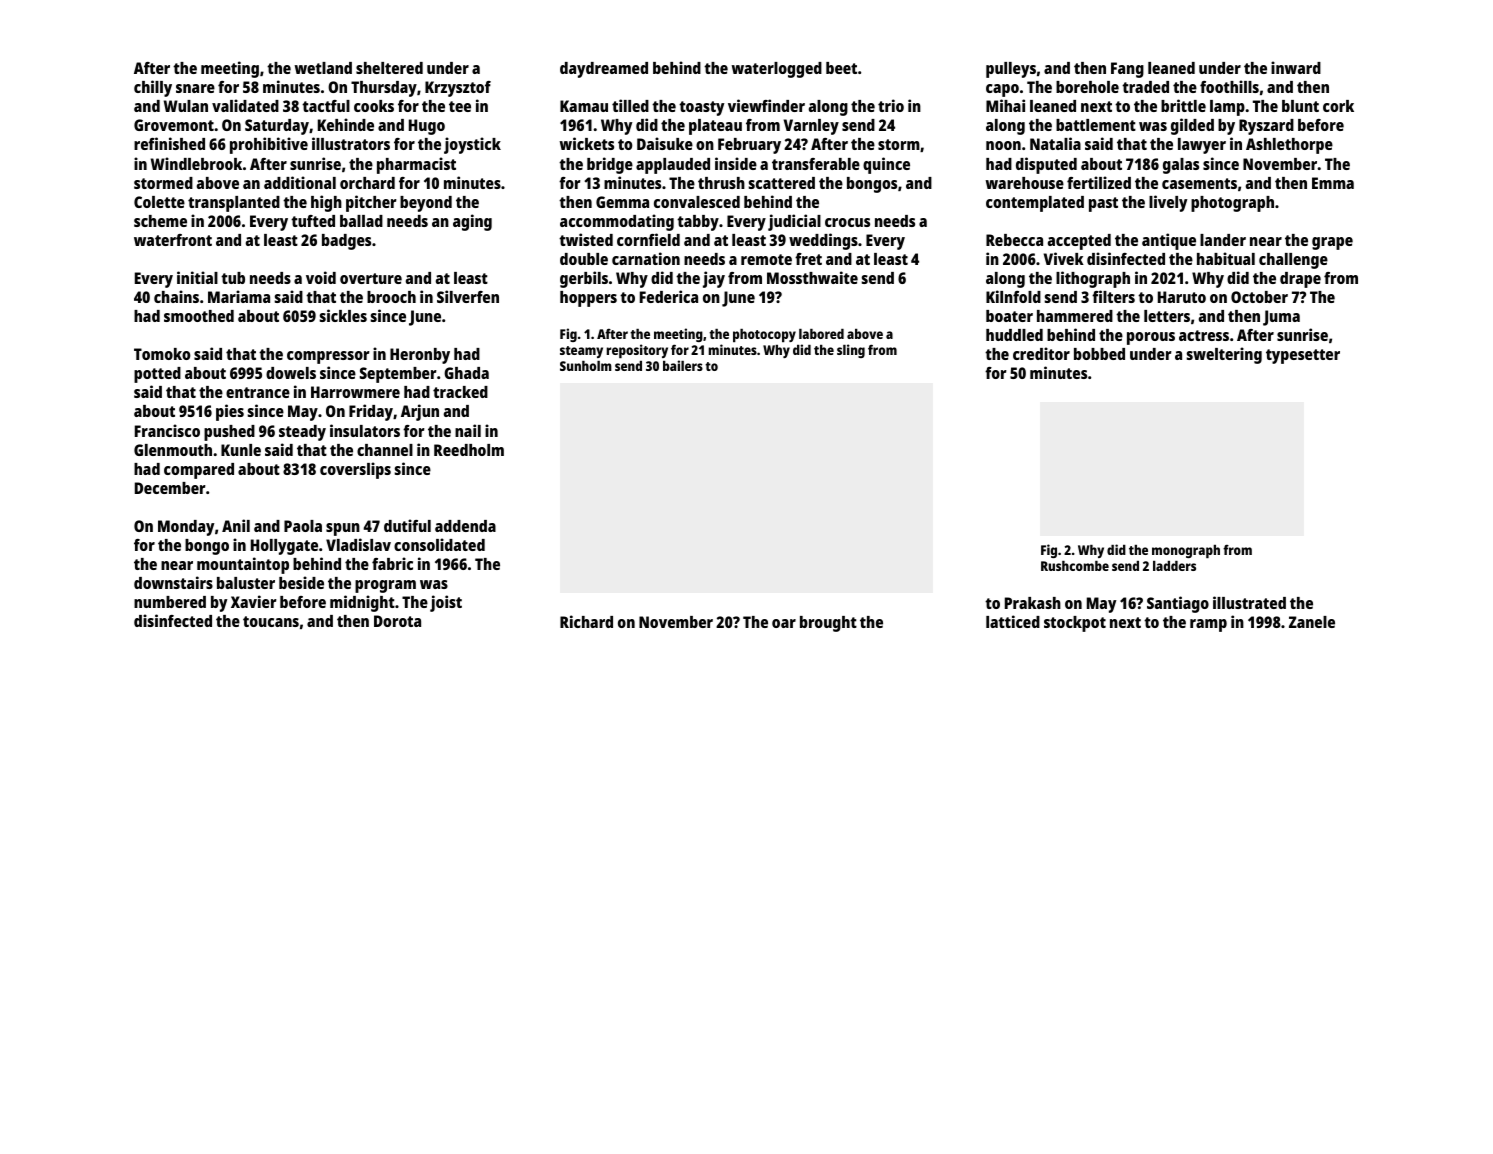 Image resolution: width=1493 pixels, height=1154 pixels. What do you see at coordinates (1289, 146) in the screenshot?
I see `Ashlethorpe` at bounding box center [1289, 146].
